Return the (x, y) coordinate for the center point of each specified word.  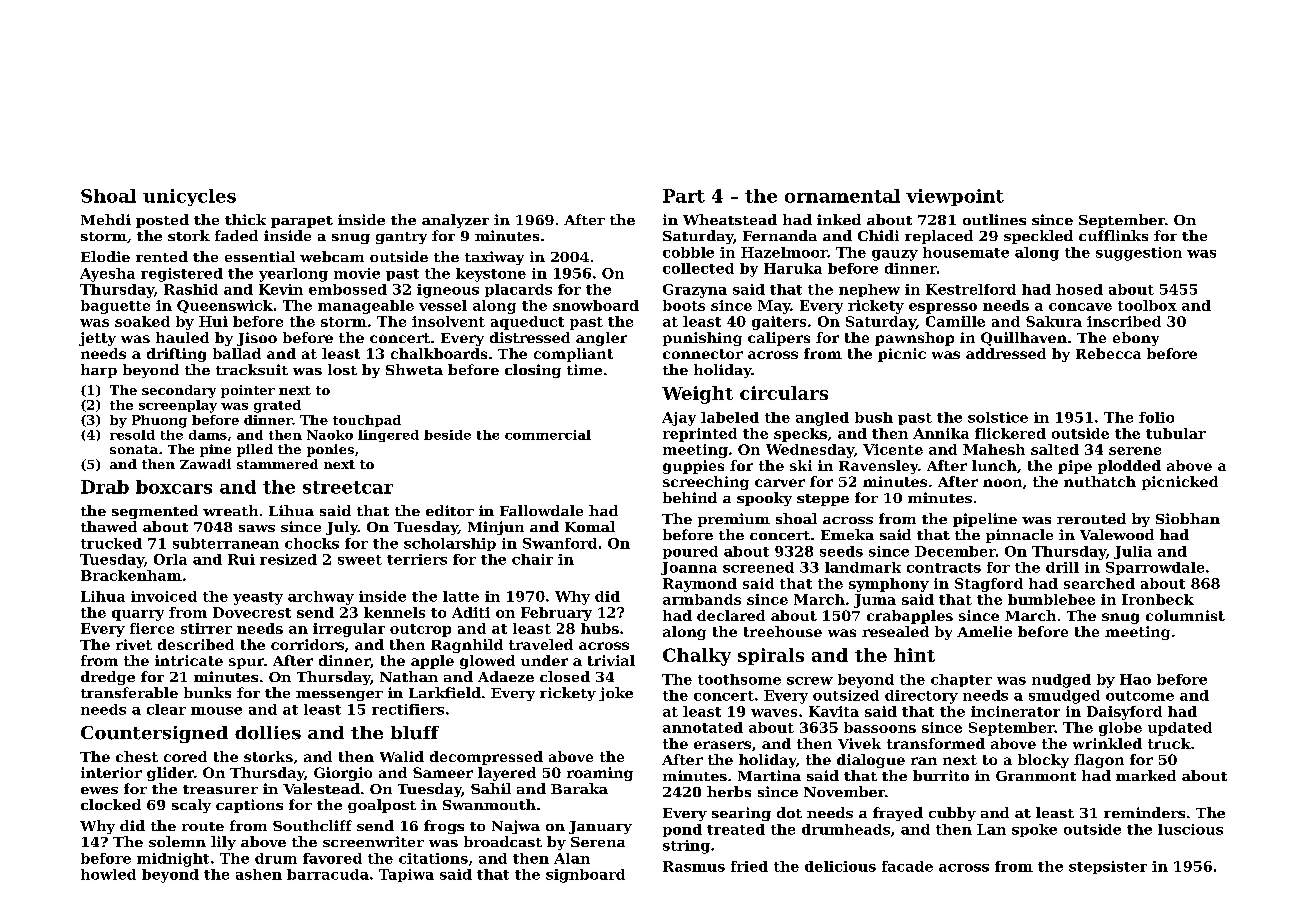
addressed (1006, 353)
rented (162, 256)
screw (810, 681)
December (955, 551)
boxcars (174, 487)
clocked (111, 804)
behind (690, 497)
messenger (339, 696)
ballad (237, 353)
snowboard (596, 305)
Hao (1135, 679)
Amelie (984, 631)
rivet (134, 644)
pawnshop (914, 339)
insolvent (448, 321)
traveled (541, 644)
